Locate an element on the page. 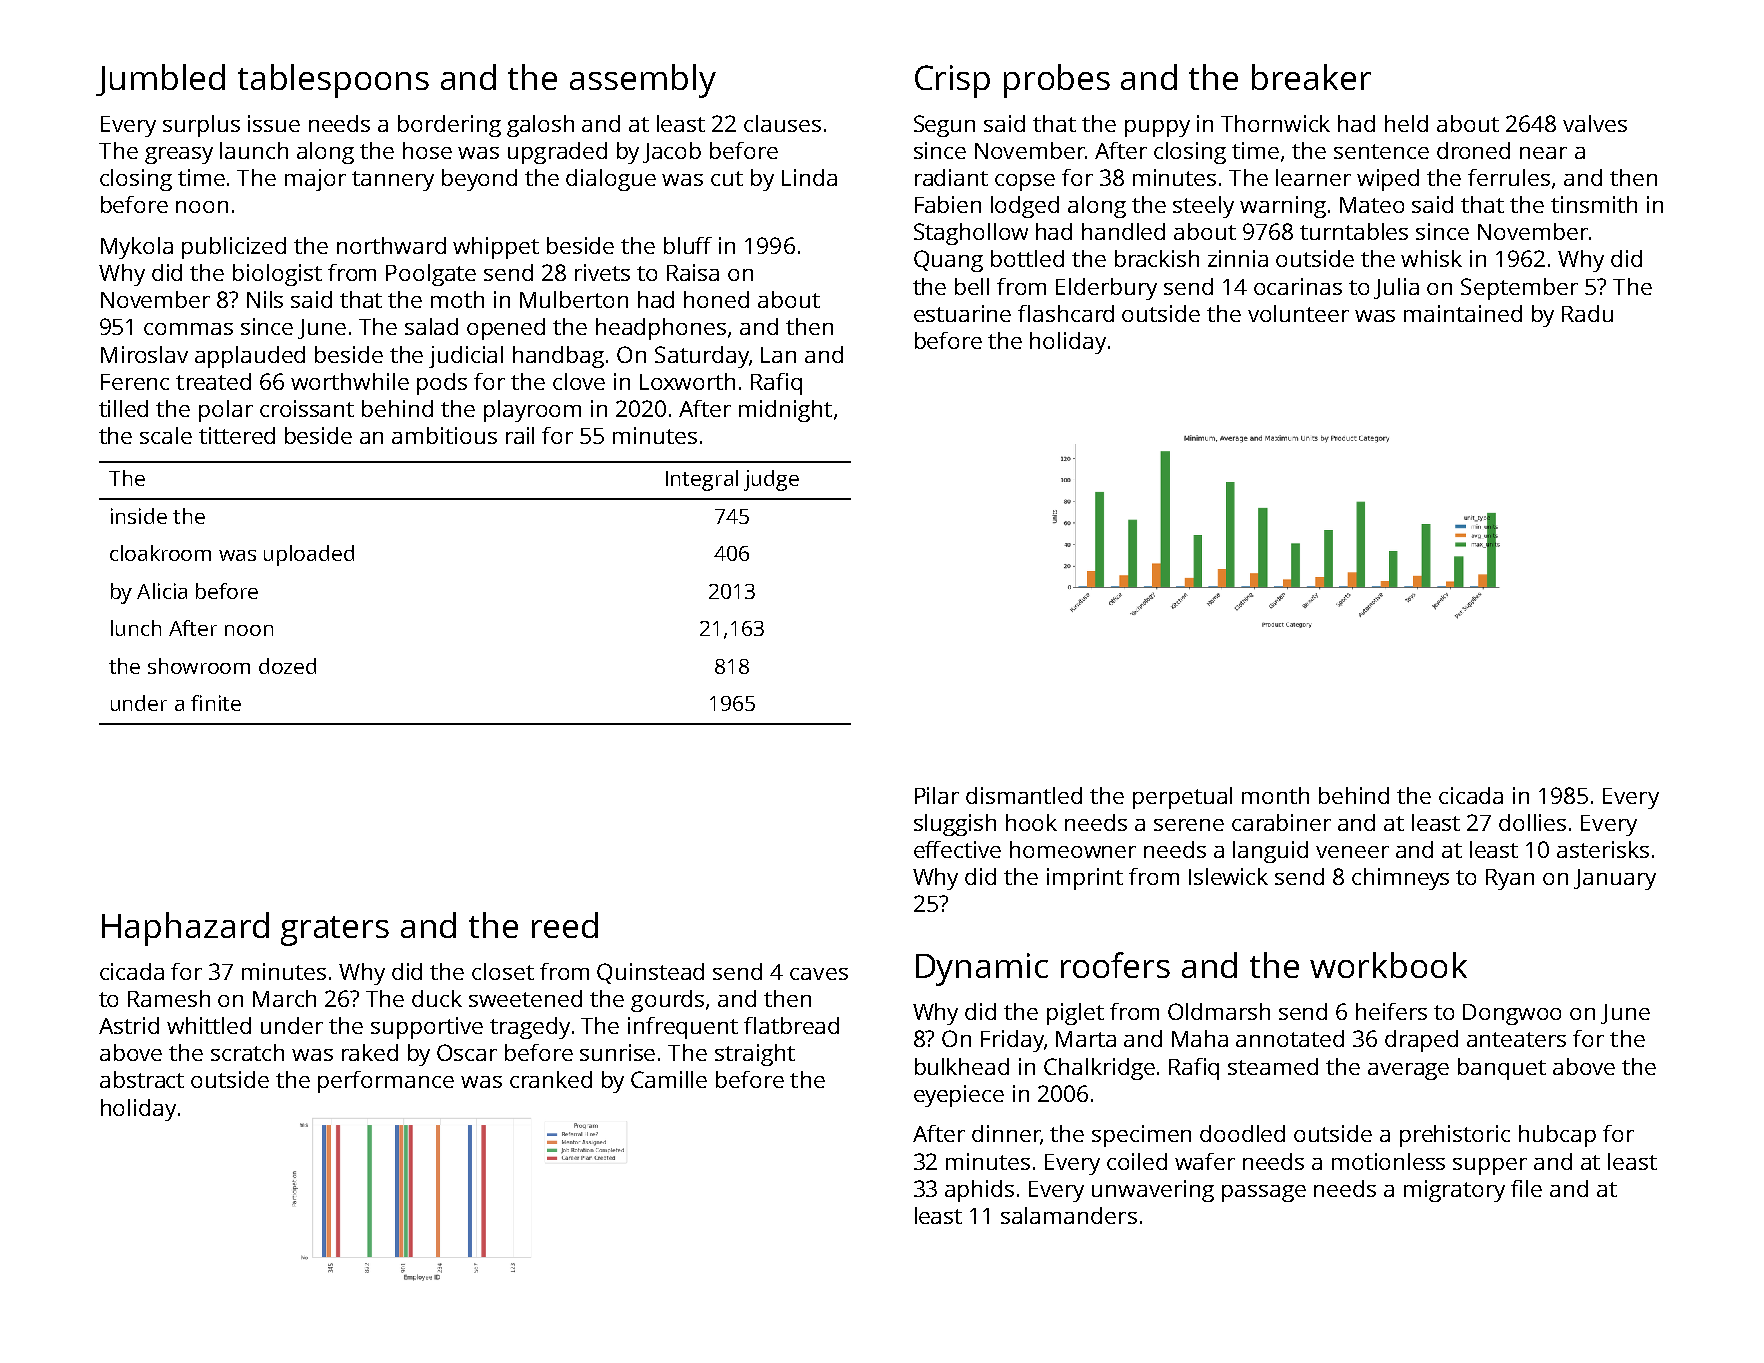 The image size is (1764, 1363). dollies is located at coordinates (1532, 822).
